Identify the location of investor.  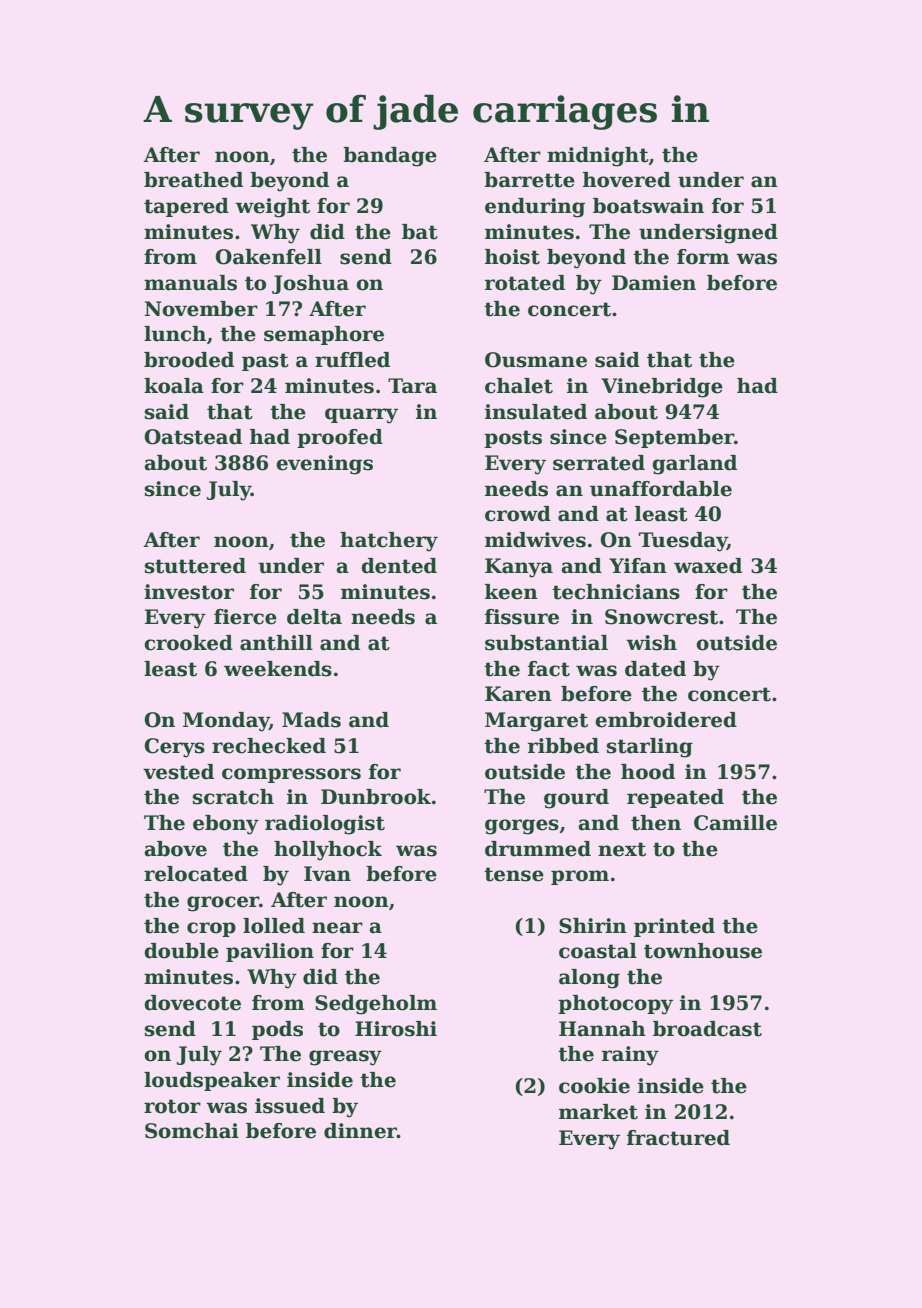
(189, 592).
